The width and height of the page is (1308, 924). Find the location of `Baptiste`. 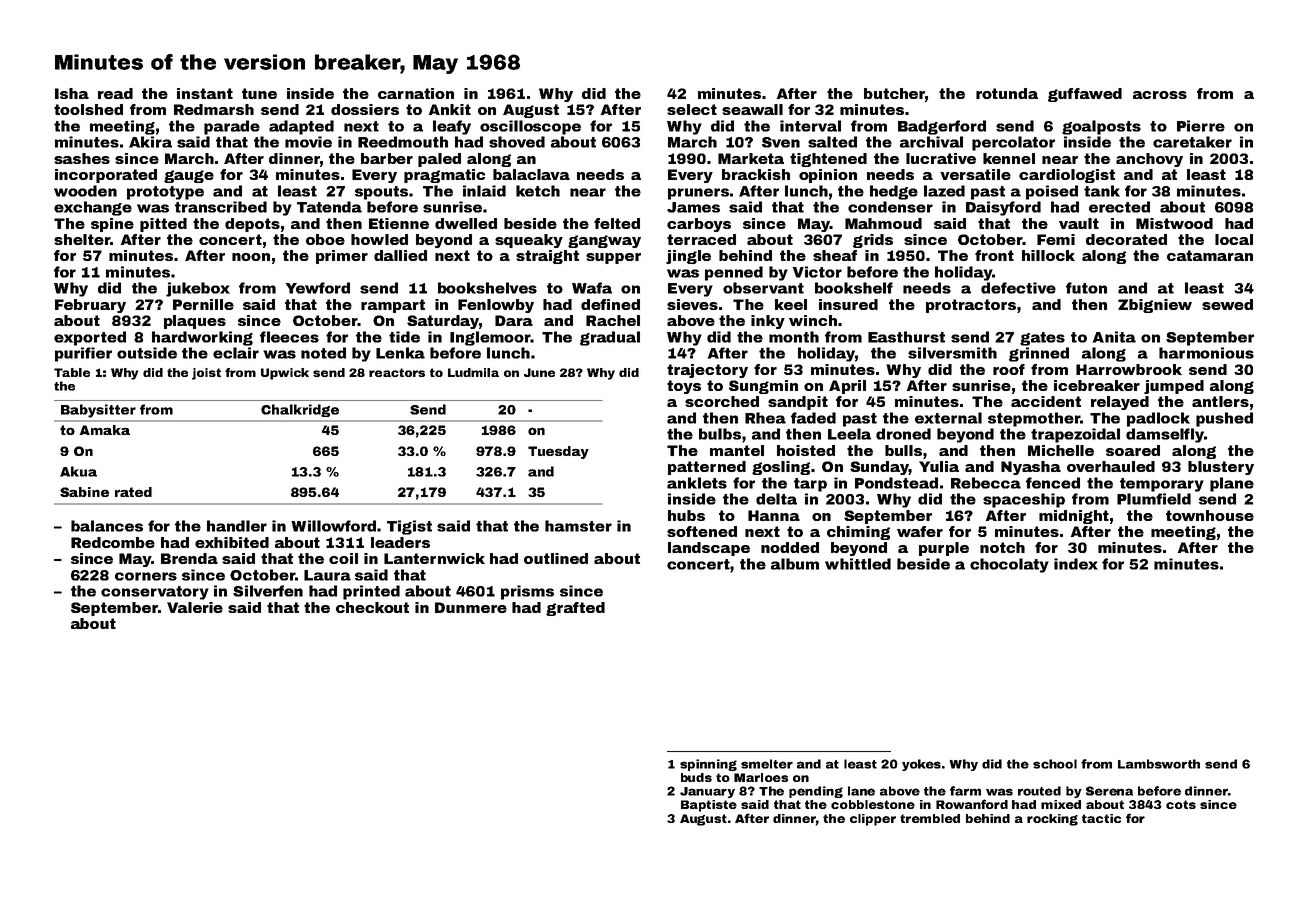

Baptiste is located at coordinates (709, 806).
